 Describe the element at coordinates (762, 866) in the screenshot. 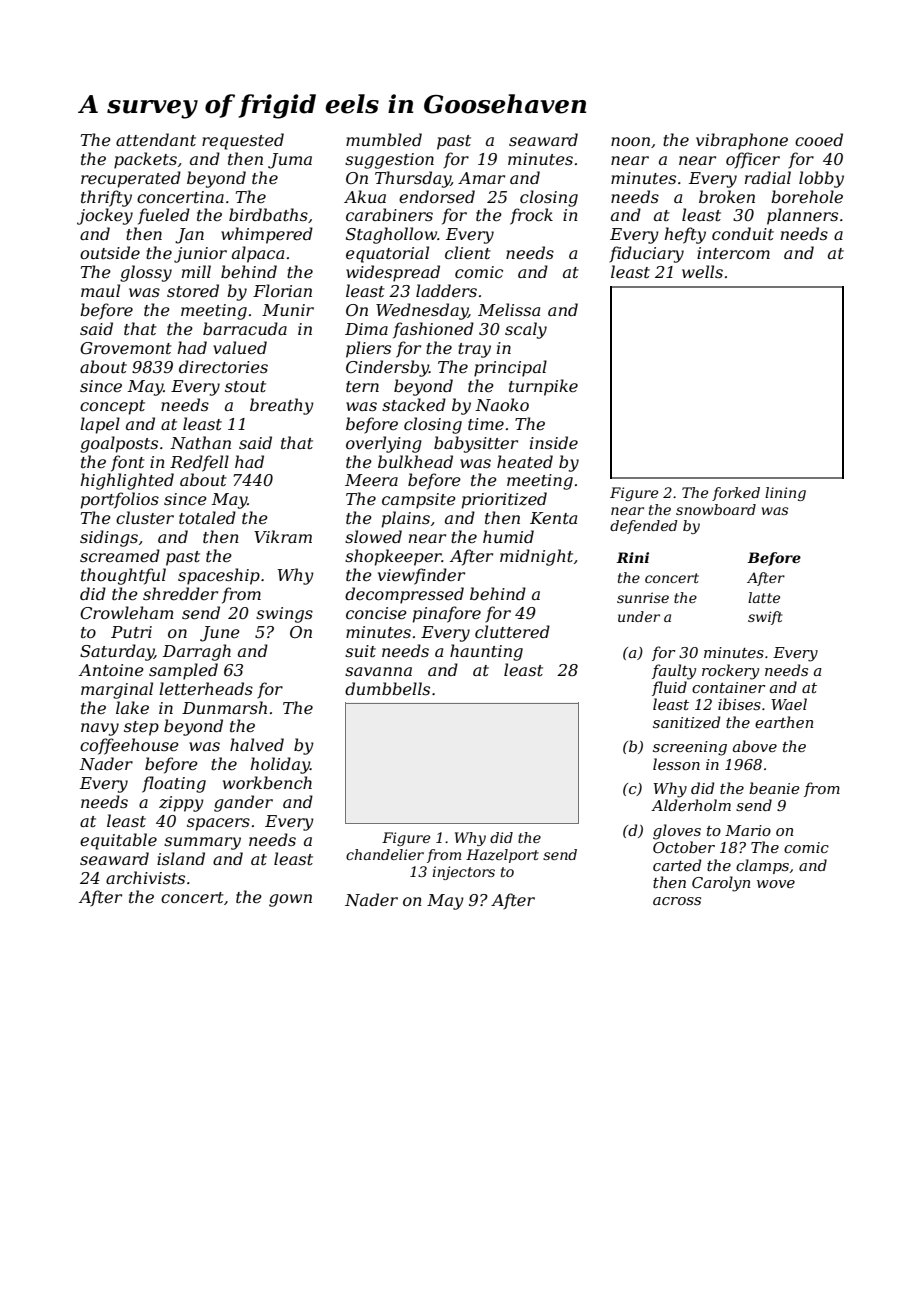

I see `clamps` at that location.
